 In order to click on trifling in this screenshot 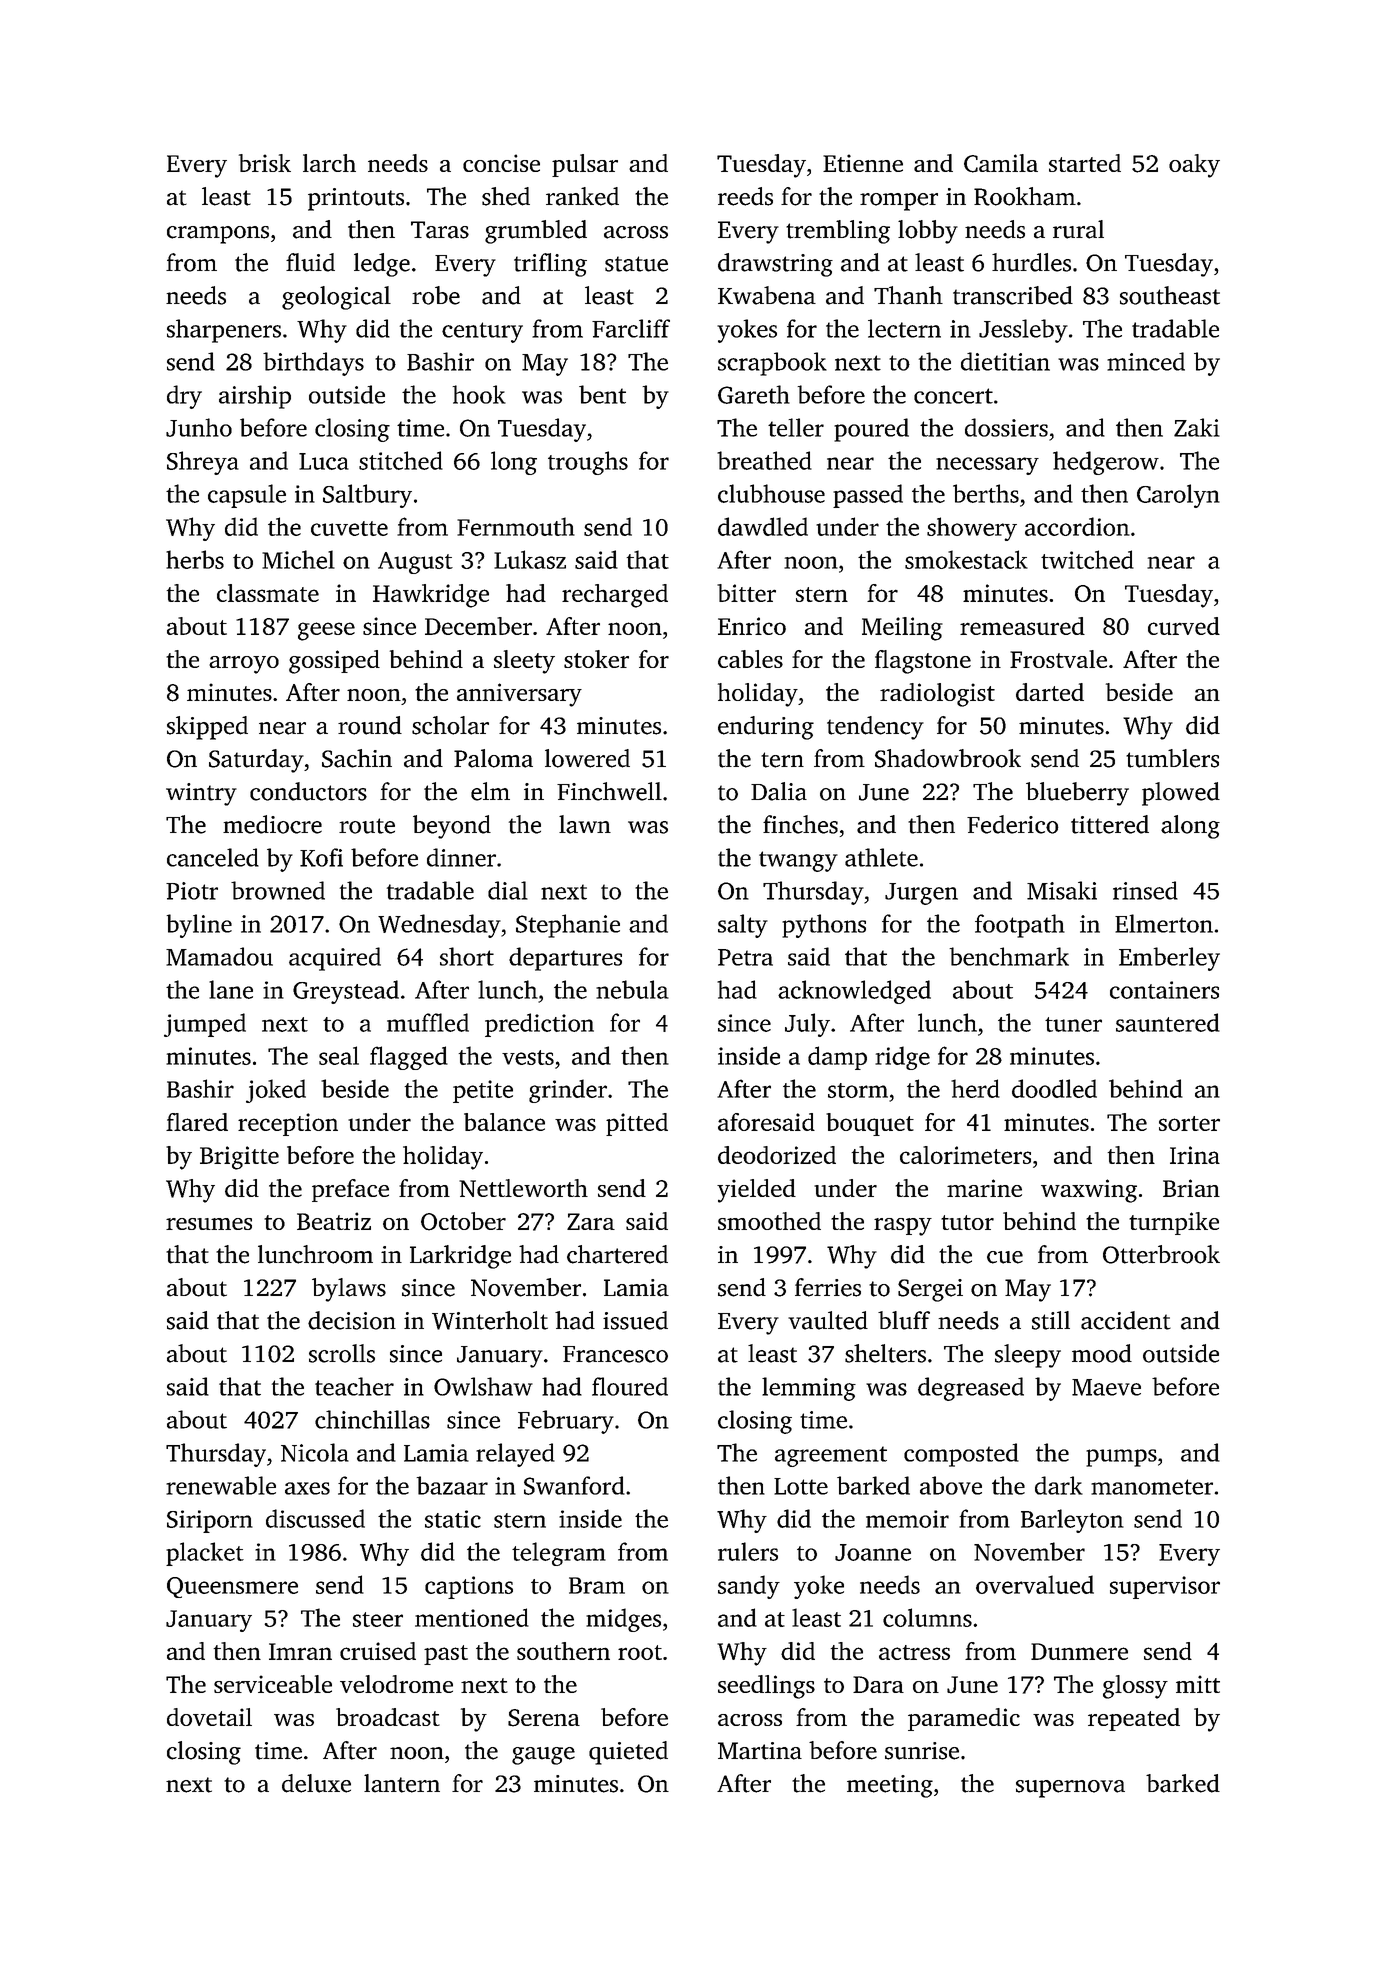, I will do `click(550, 265)`.
